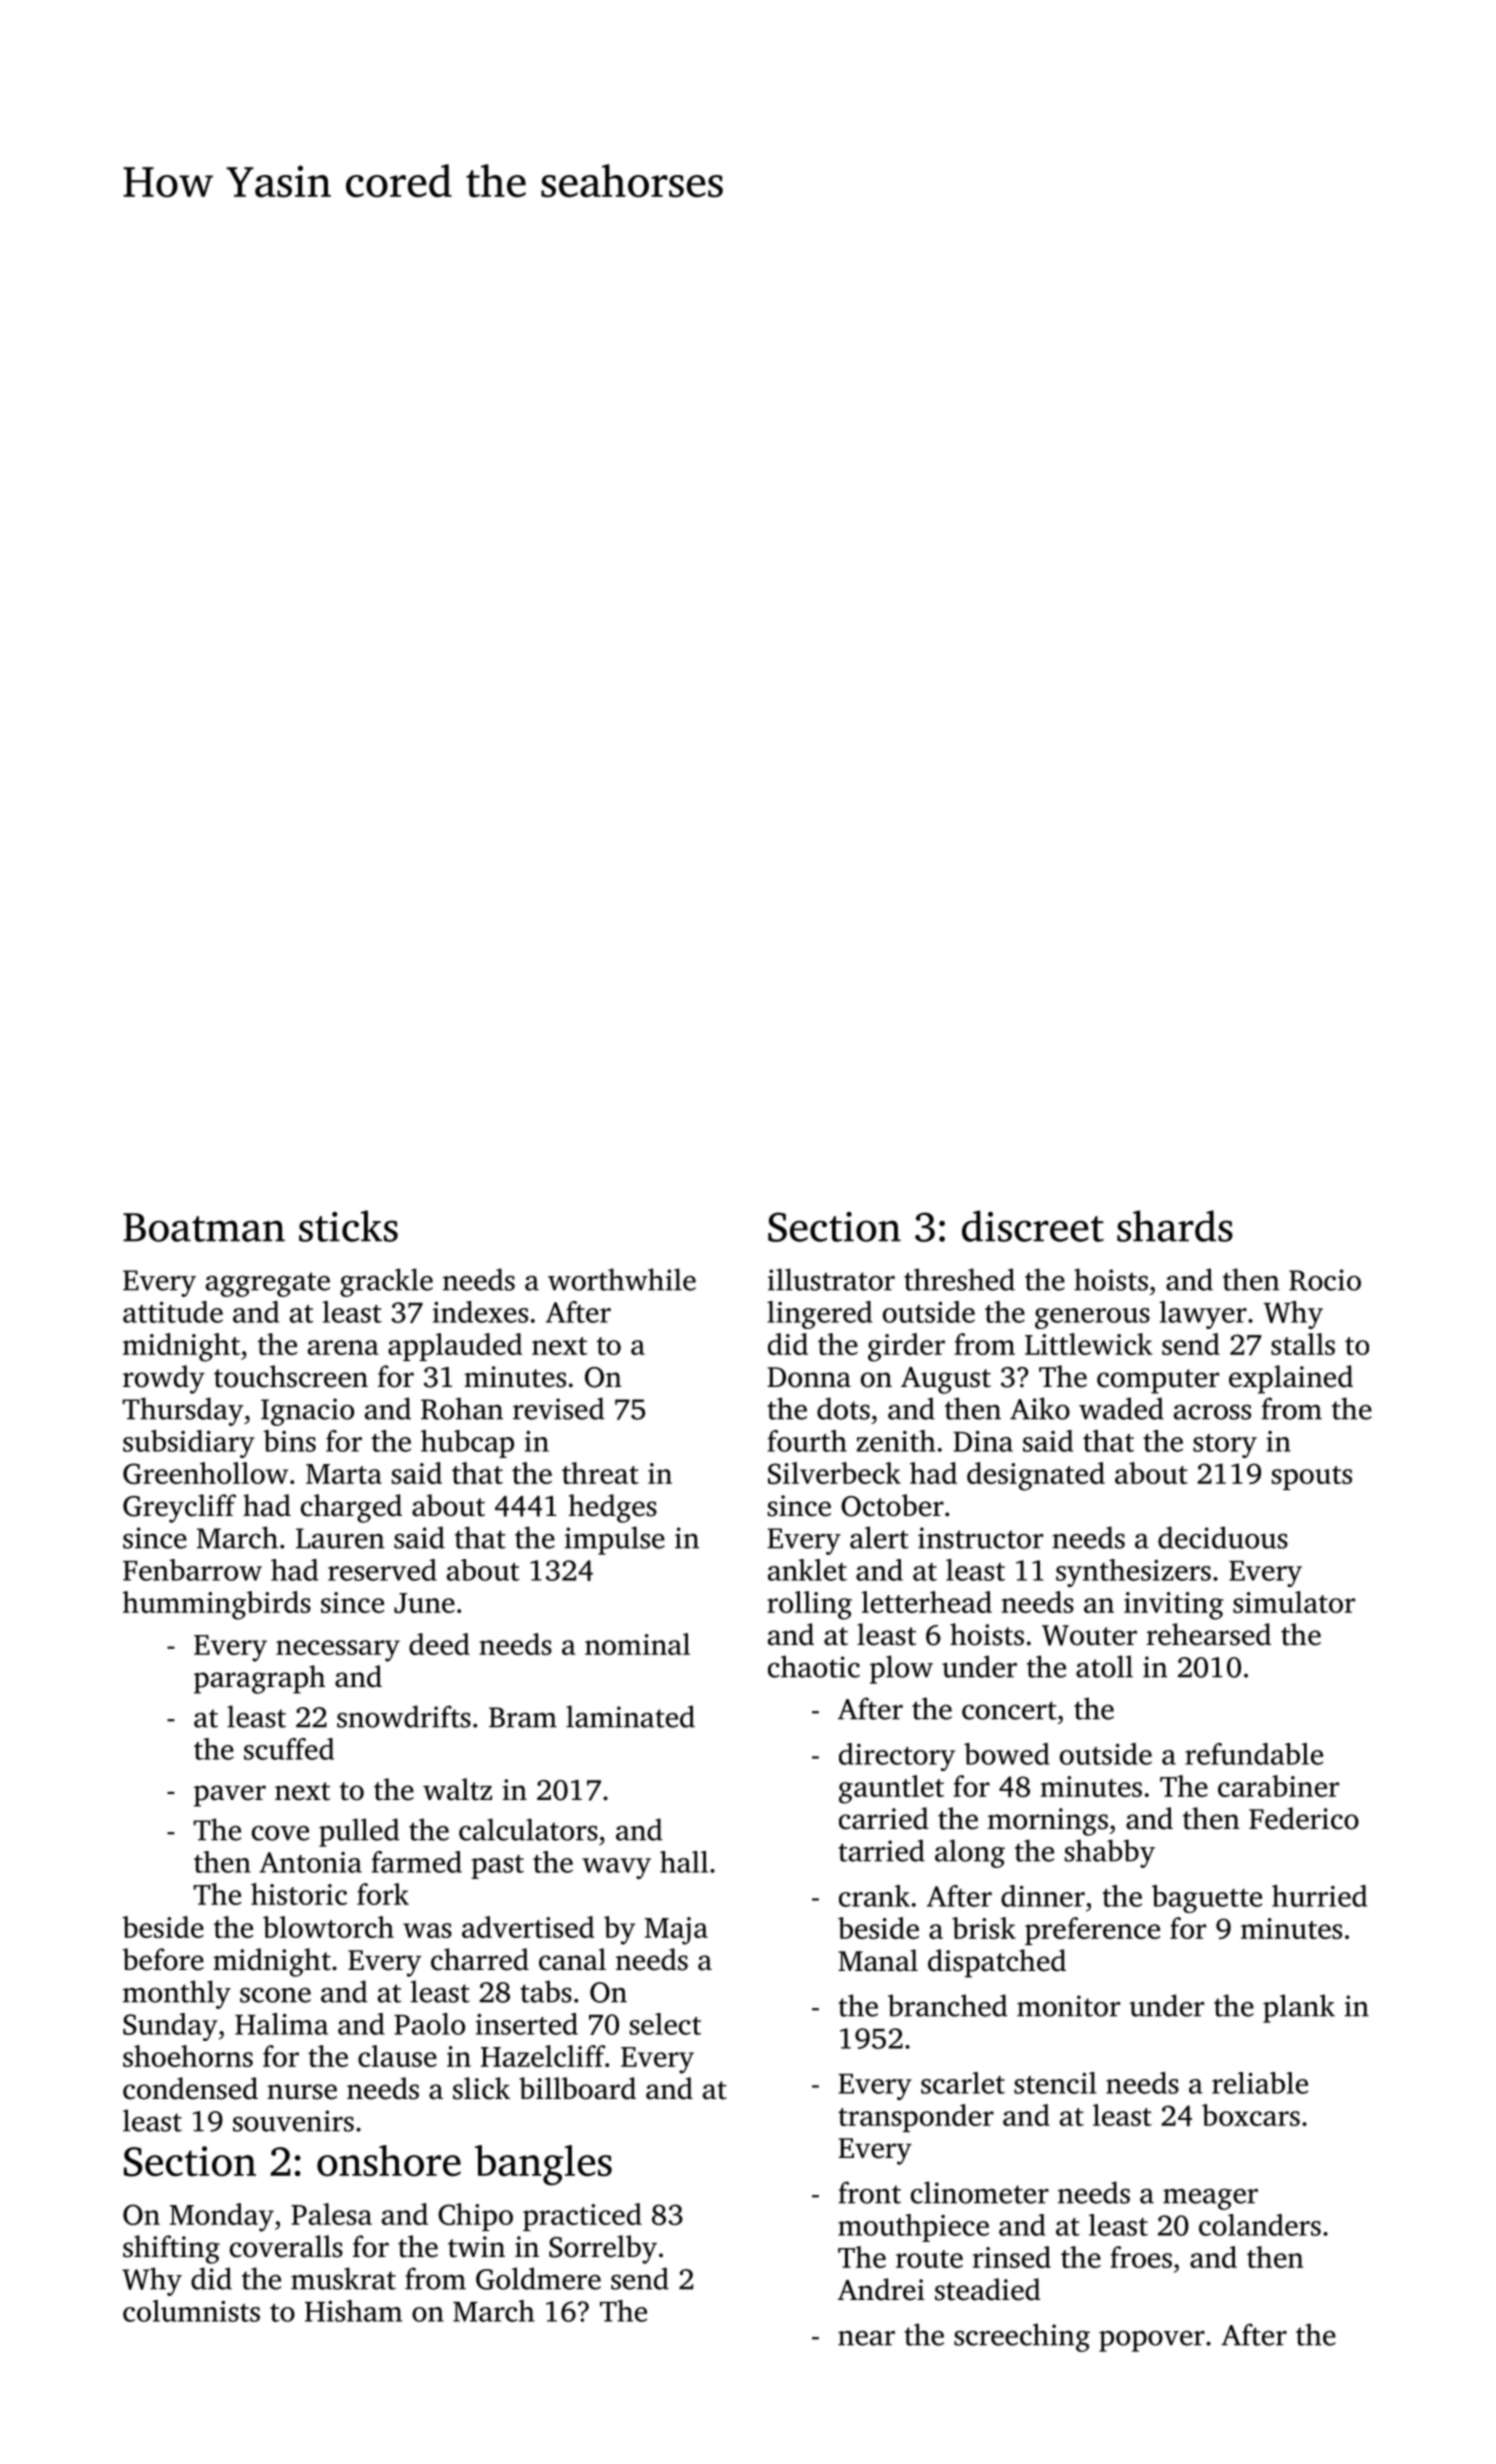 The height and width of the screenshot is (2464, 1496). Describe the element at coordinates (1319, 1896) in the screenshot. I see `hurried` at that location.
